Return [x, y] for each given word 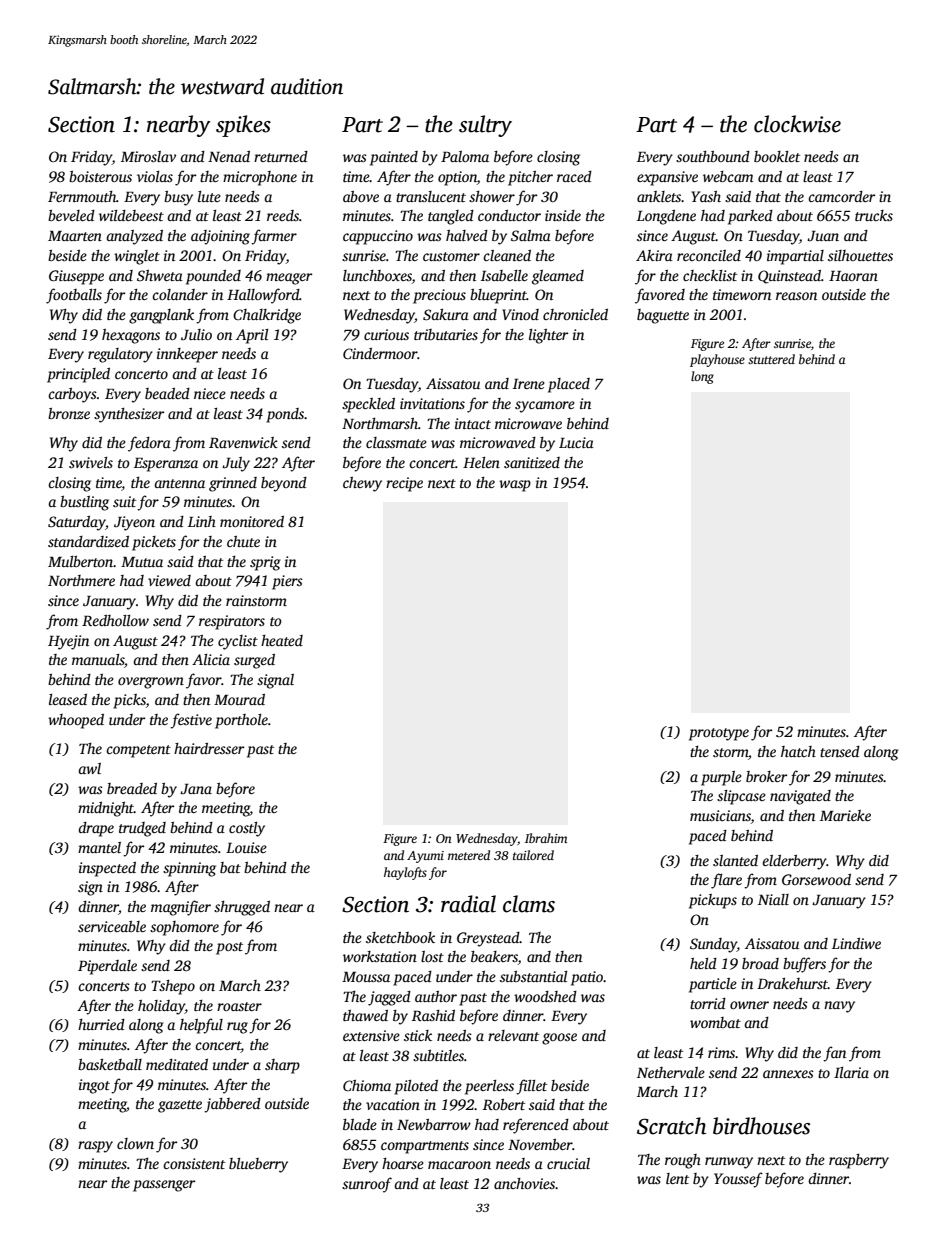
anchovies [524, 1183]
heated [282, 640]
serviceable [112, 926]
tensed [840, 751]
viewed [169, 580]
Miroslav [148, 156]
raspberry [859, 1161]
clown [135, 1143]
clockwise [797, 124]
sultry [485, 126]
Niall [773, 899]
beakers [494, 958]
